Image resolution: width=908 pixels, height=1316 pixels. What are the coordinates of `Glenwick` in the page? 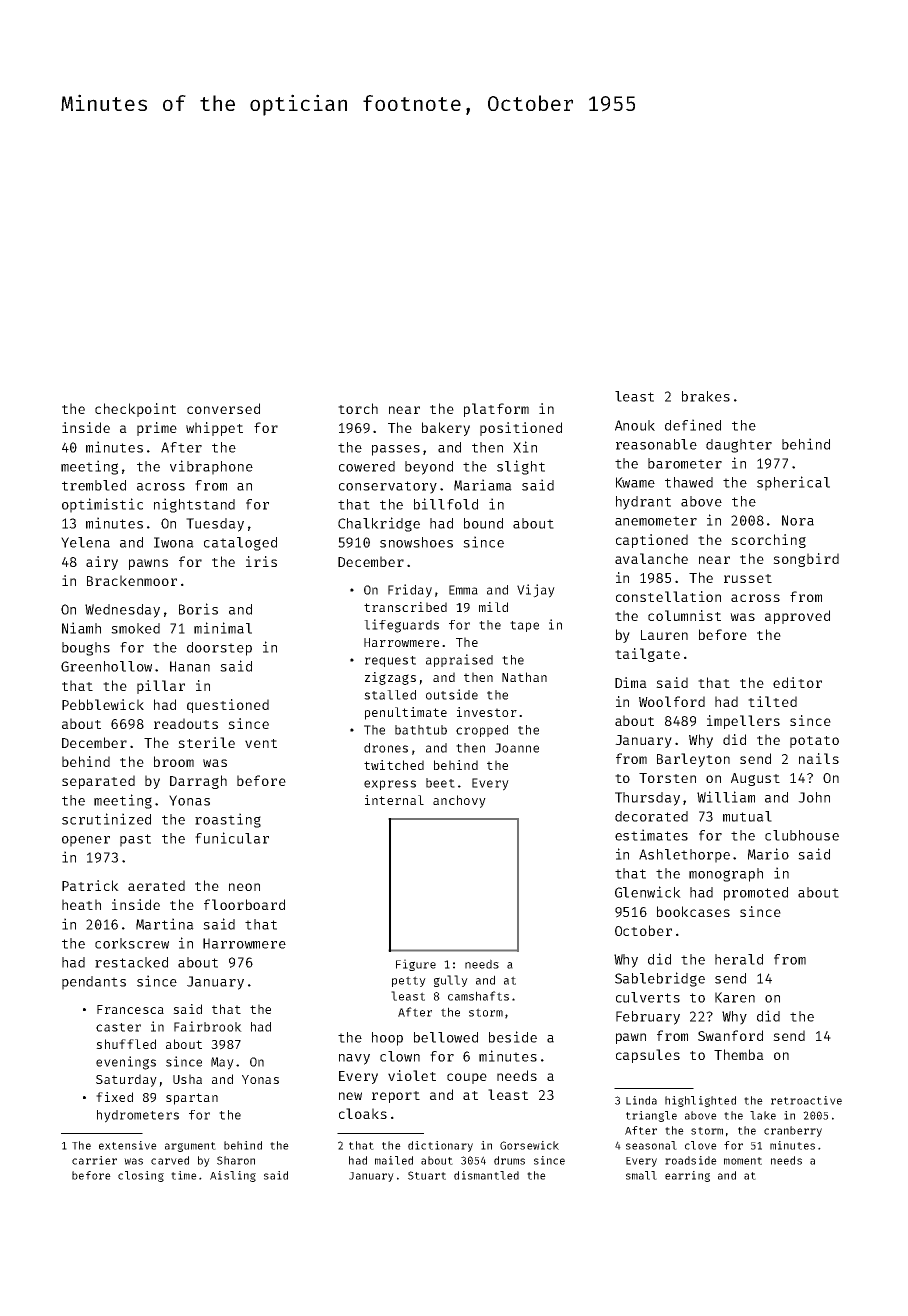 It's located at (648, 892).
